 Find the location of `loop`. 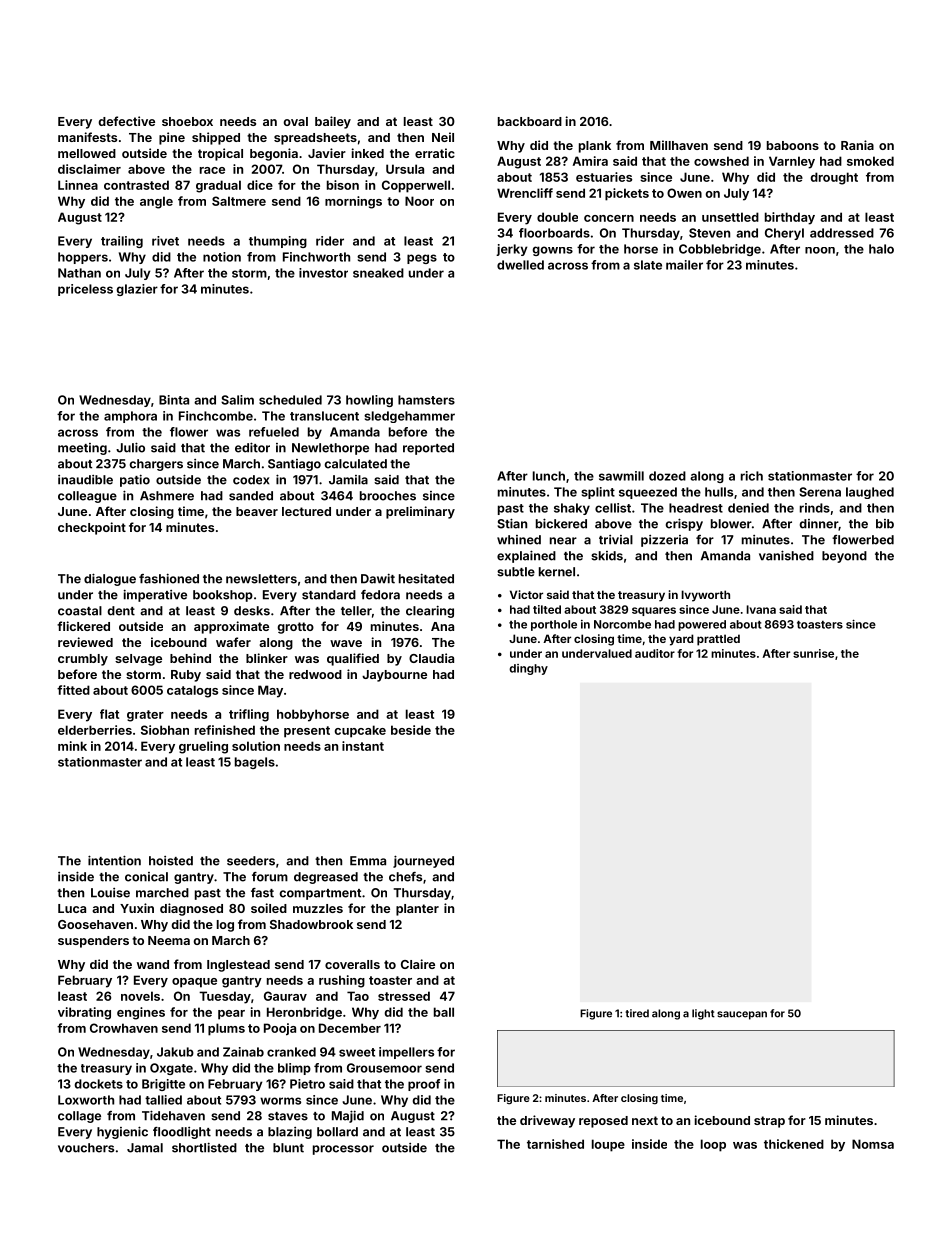

loop is located at coordinates (713, 1145).
